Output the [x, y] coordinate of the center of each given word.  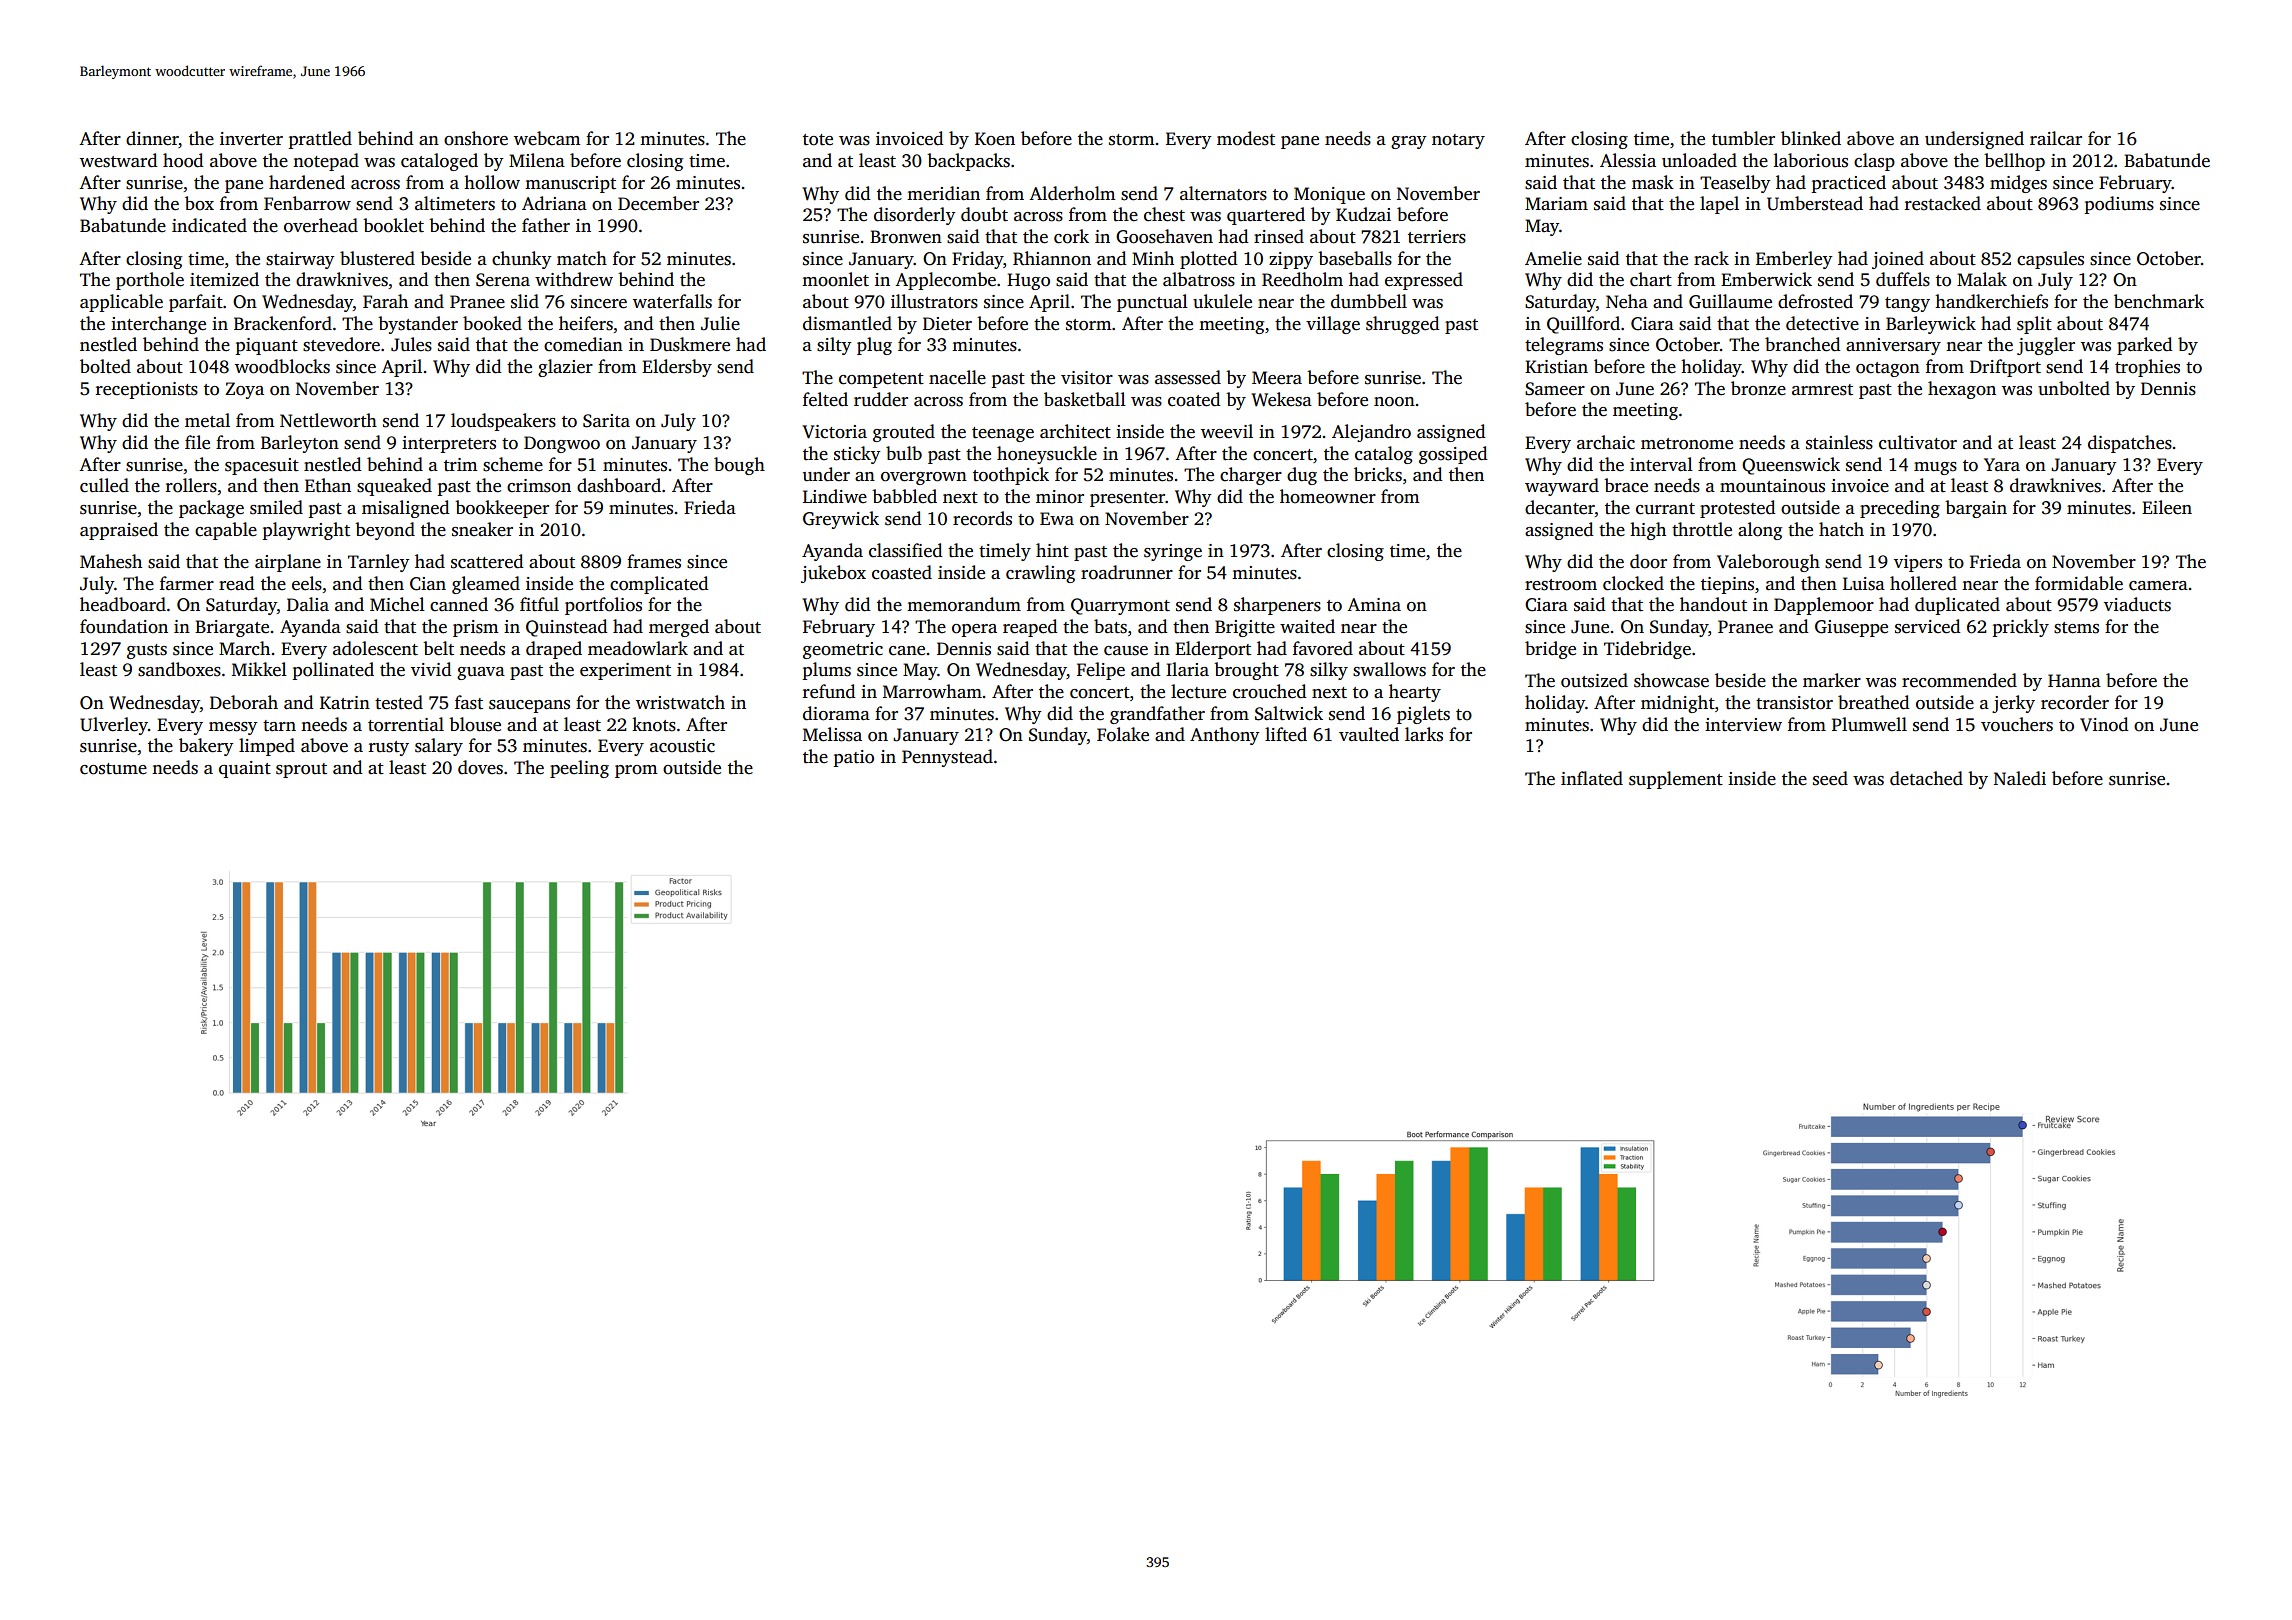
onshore [476, 138]
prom [636, 771]
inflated [1592, 778]
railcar [2056, 138]
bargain [1976, 509]
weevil [1227, 431]
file [197, 442]
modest [1246, 138]
